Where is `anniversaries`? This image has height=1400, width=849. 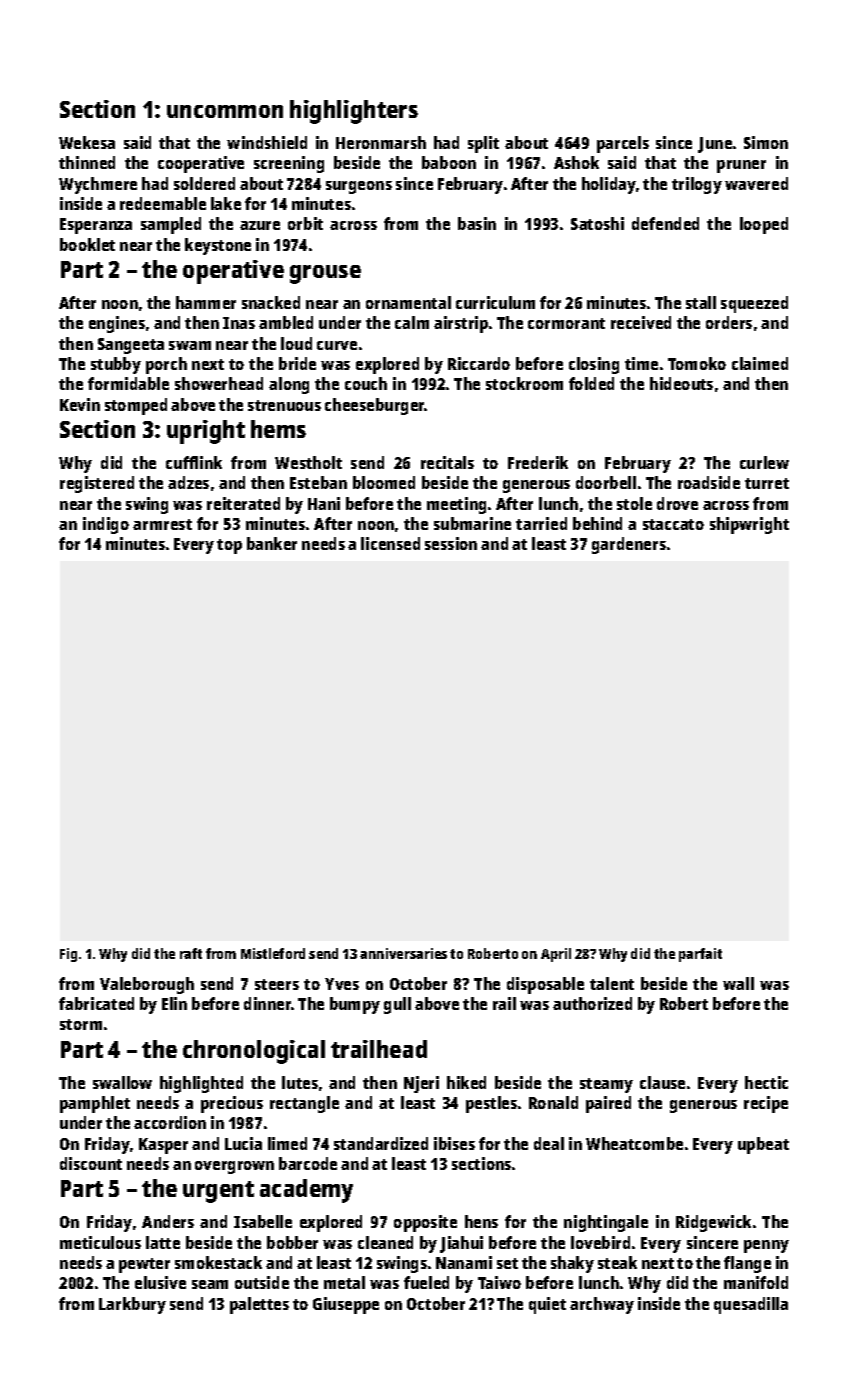 anniversaries is located at coordinates (403, 953).
